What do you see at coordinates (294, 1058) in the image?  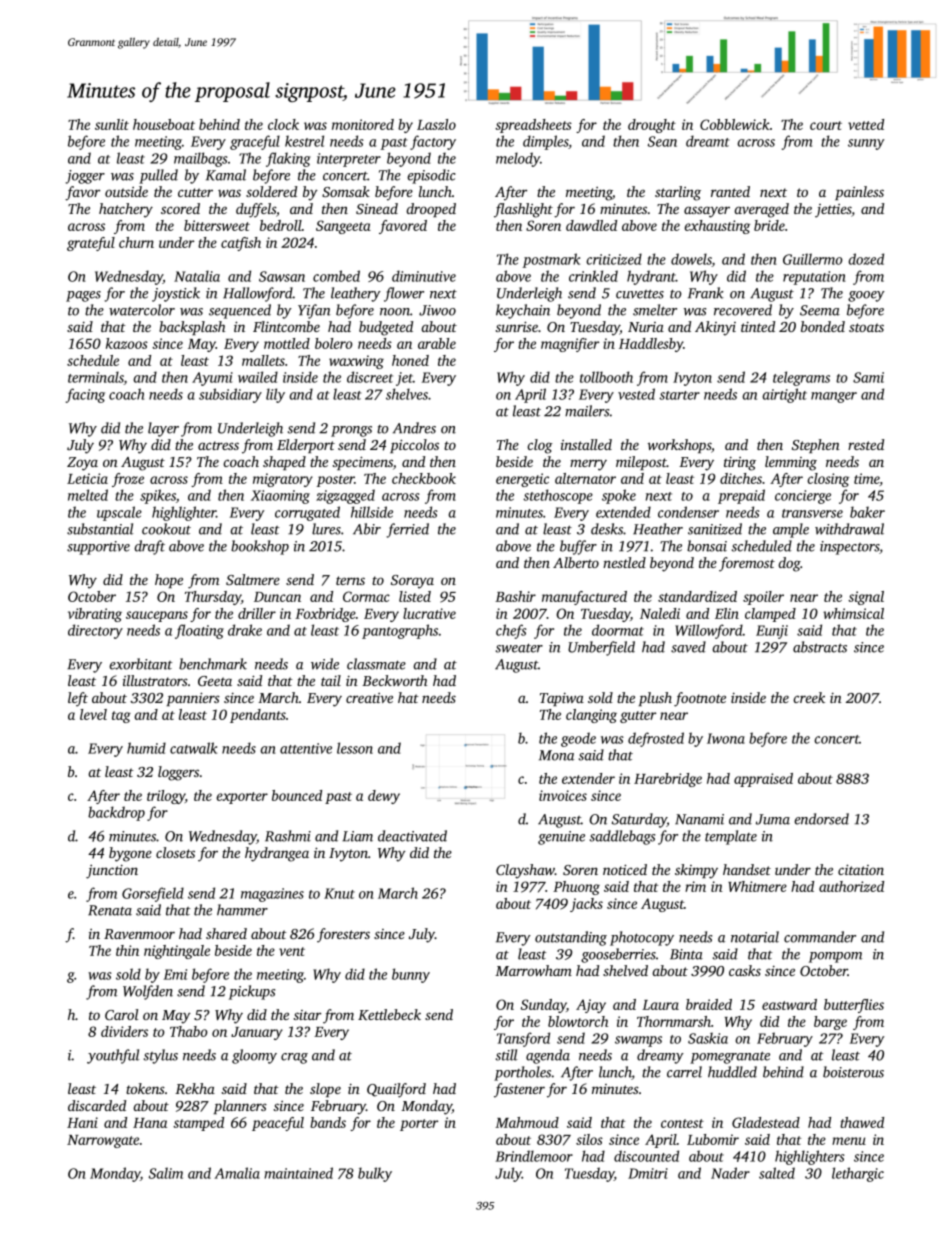 I see `crag` at bounding box center [294, 1058].
